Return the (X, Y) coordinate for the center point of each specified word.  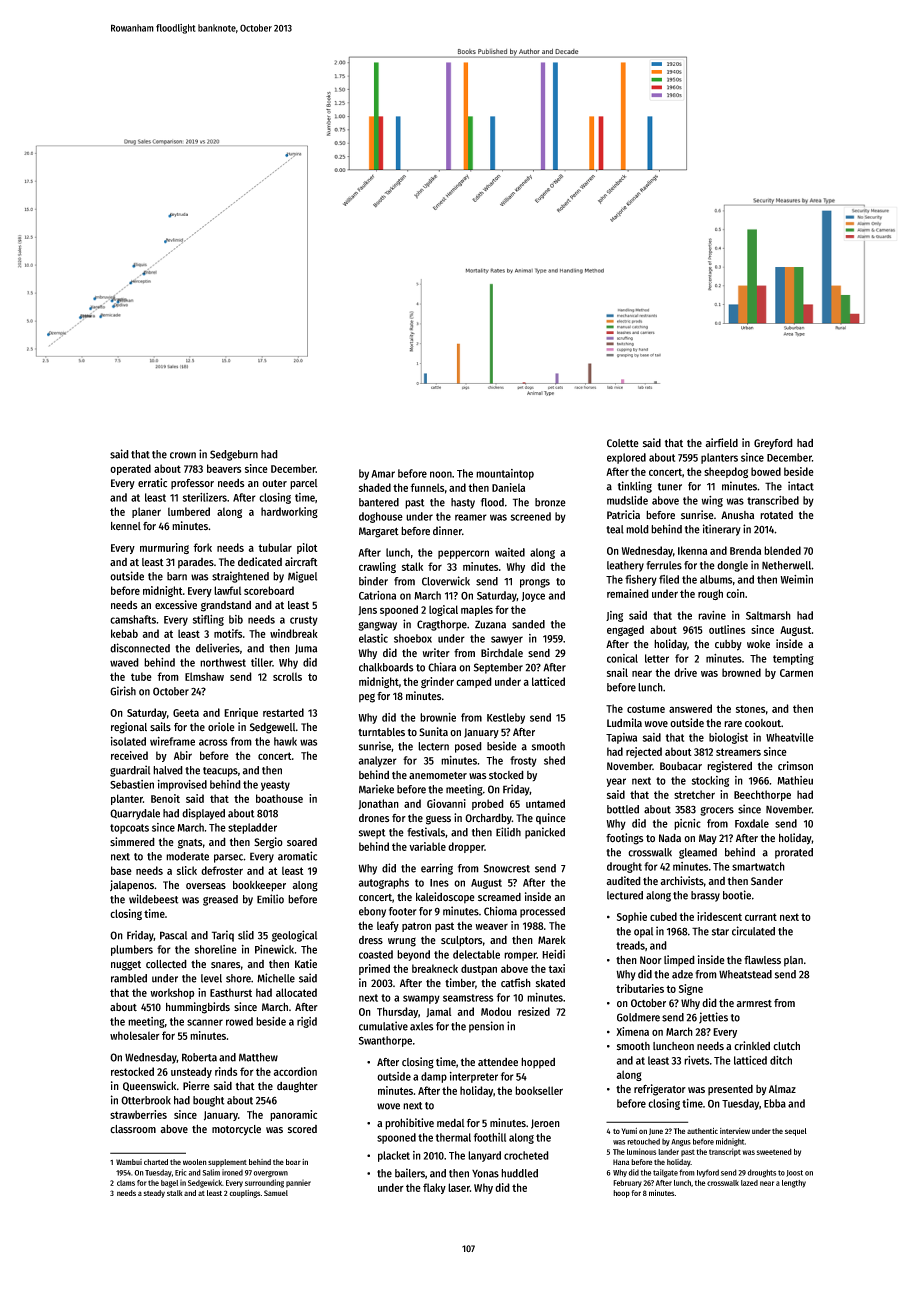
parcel (304, 484)
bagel (169, 1184)
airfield (721, 443)
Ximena (632, 1031)
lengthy (794, 1184)
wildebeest (154, 899)
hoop (621, 1194)
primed (374, 969)
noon (441, 474)
